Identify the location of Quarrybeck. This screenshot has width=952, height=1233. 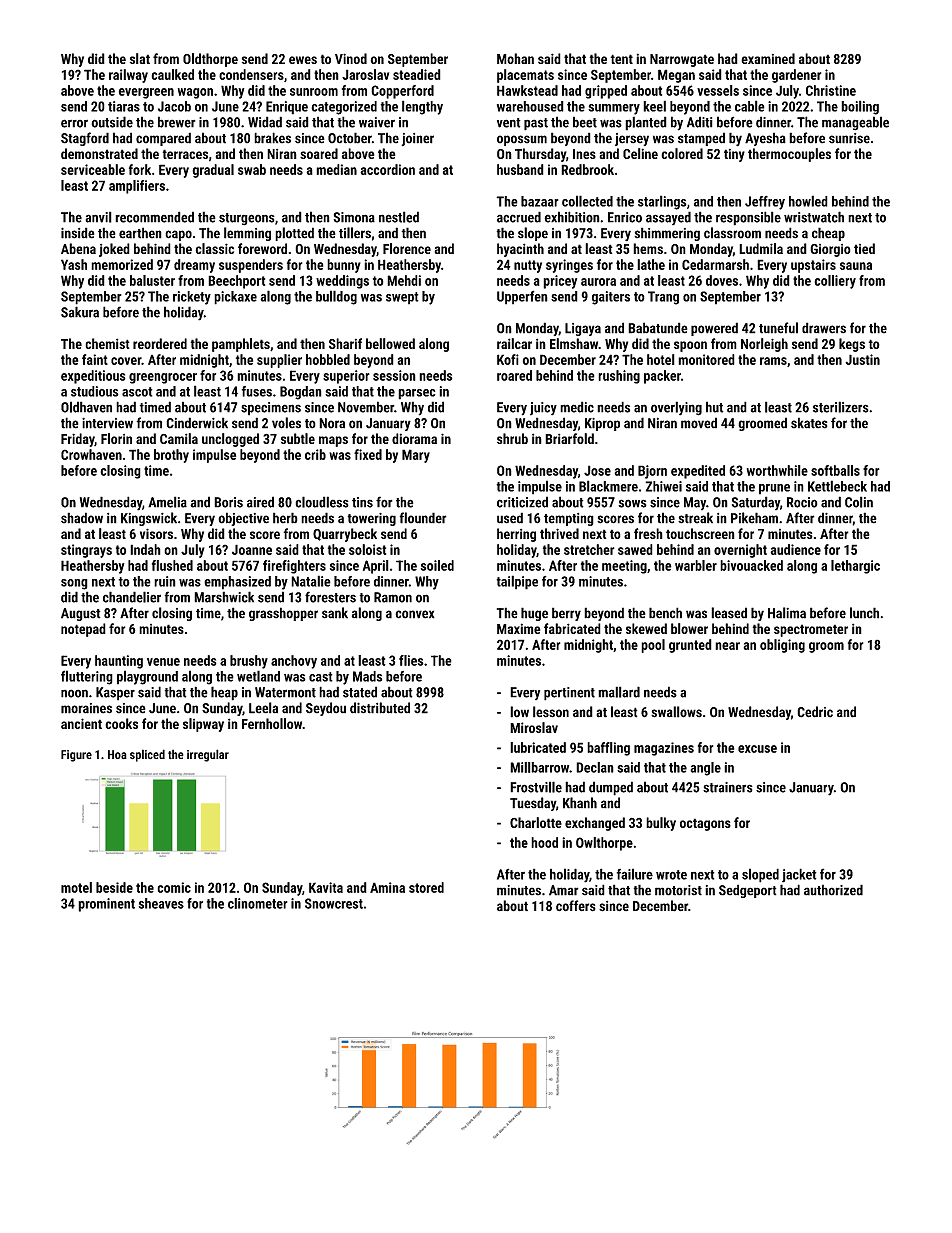
(345, 535).
